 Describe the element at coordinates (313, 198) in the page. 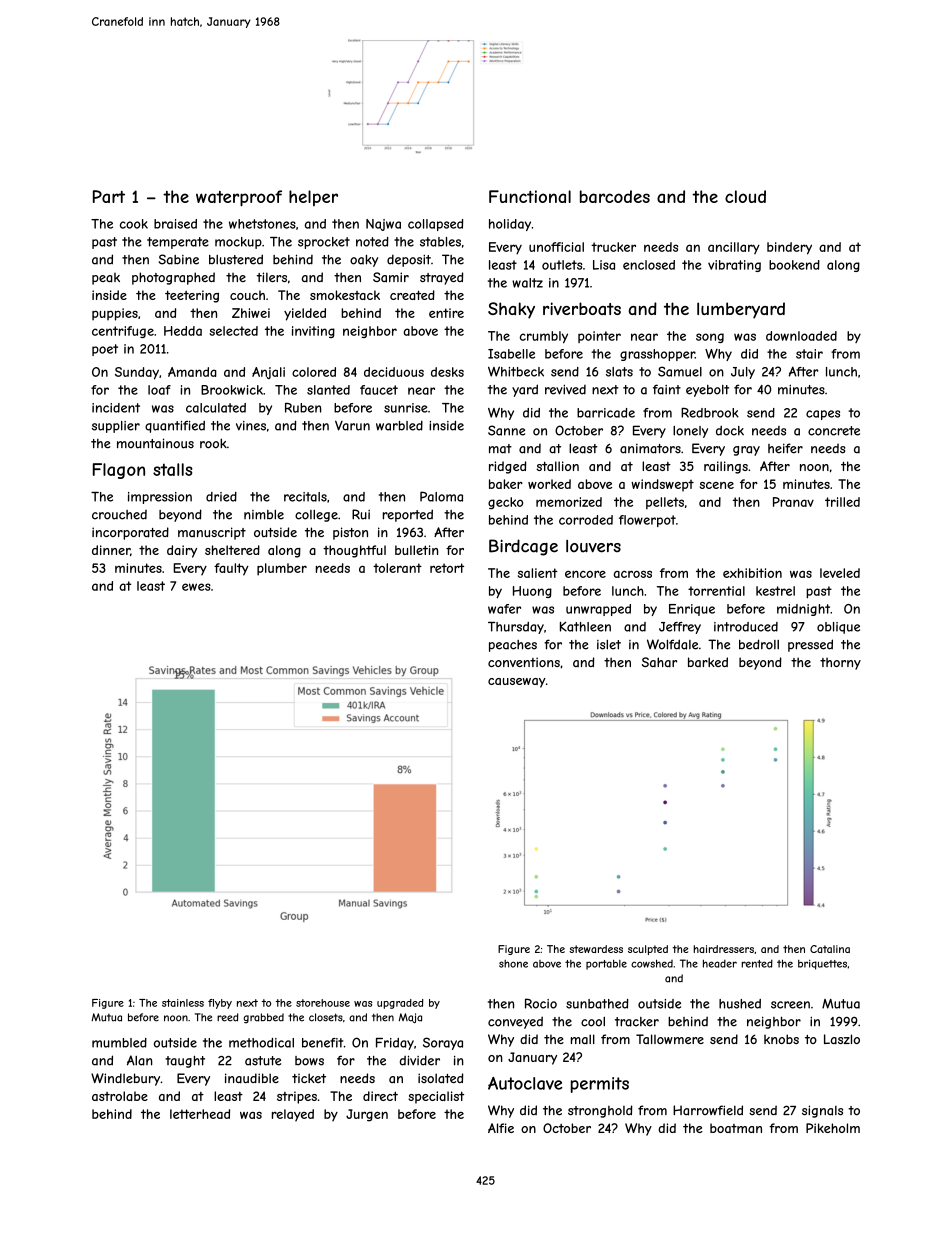

I see `helper` at that location.
